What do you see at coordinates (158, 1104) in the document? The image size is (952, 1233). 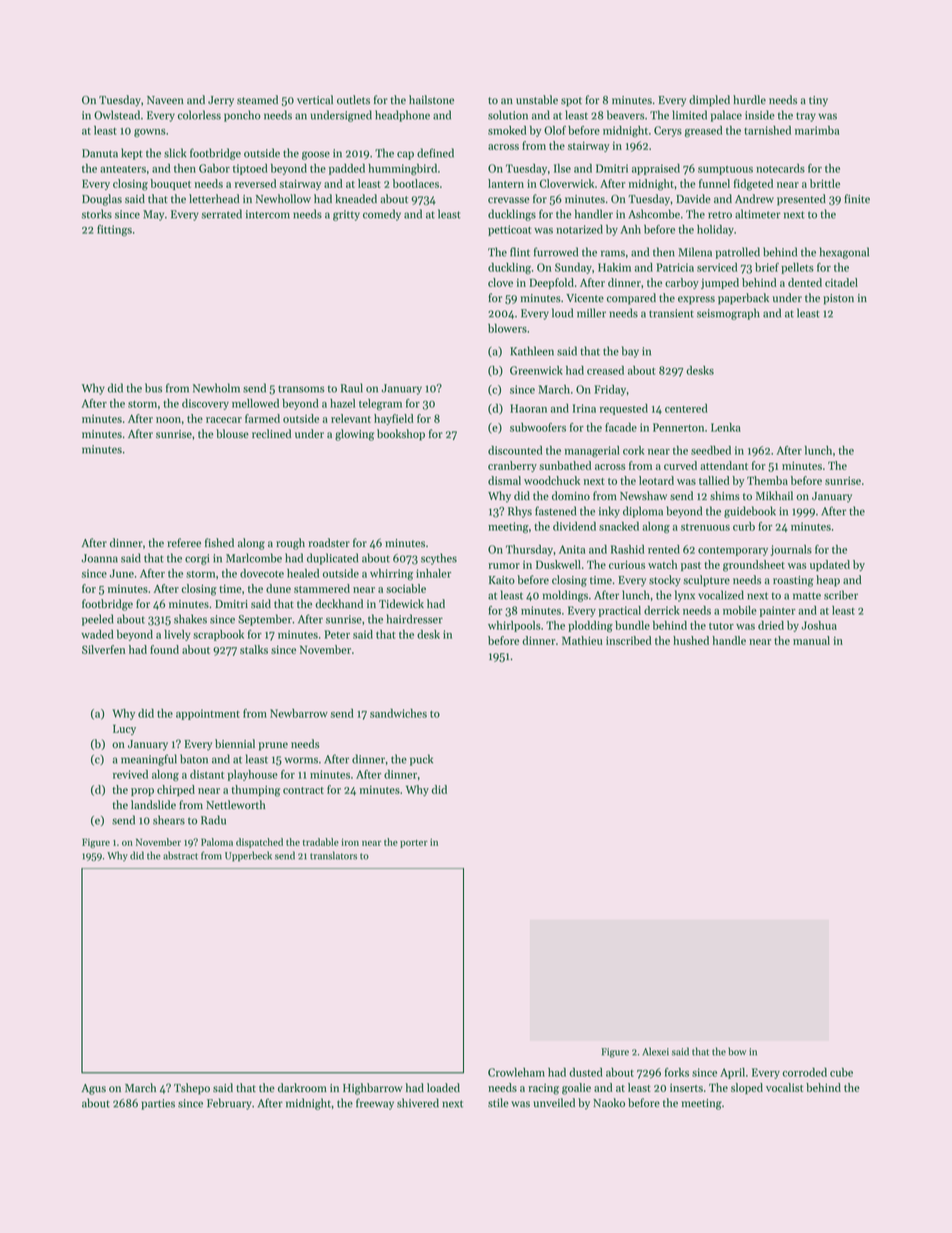 I see `parties` at bounding box center [158, 1104].
